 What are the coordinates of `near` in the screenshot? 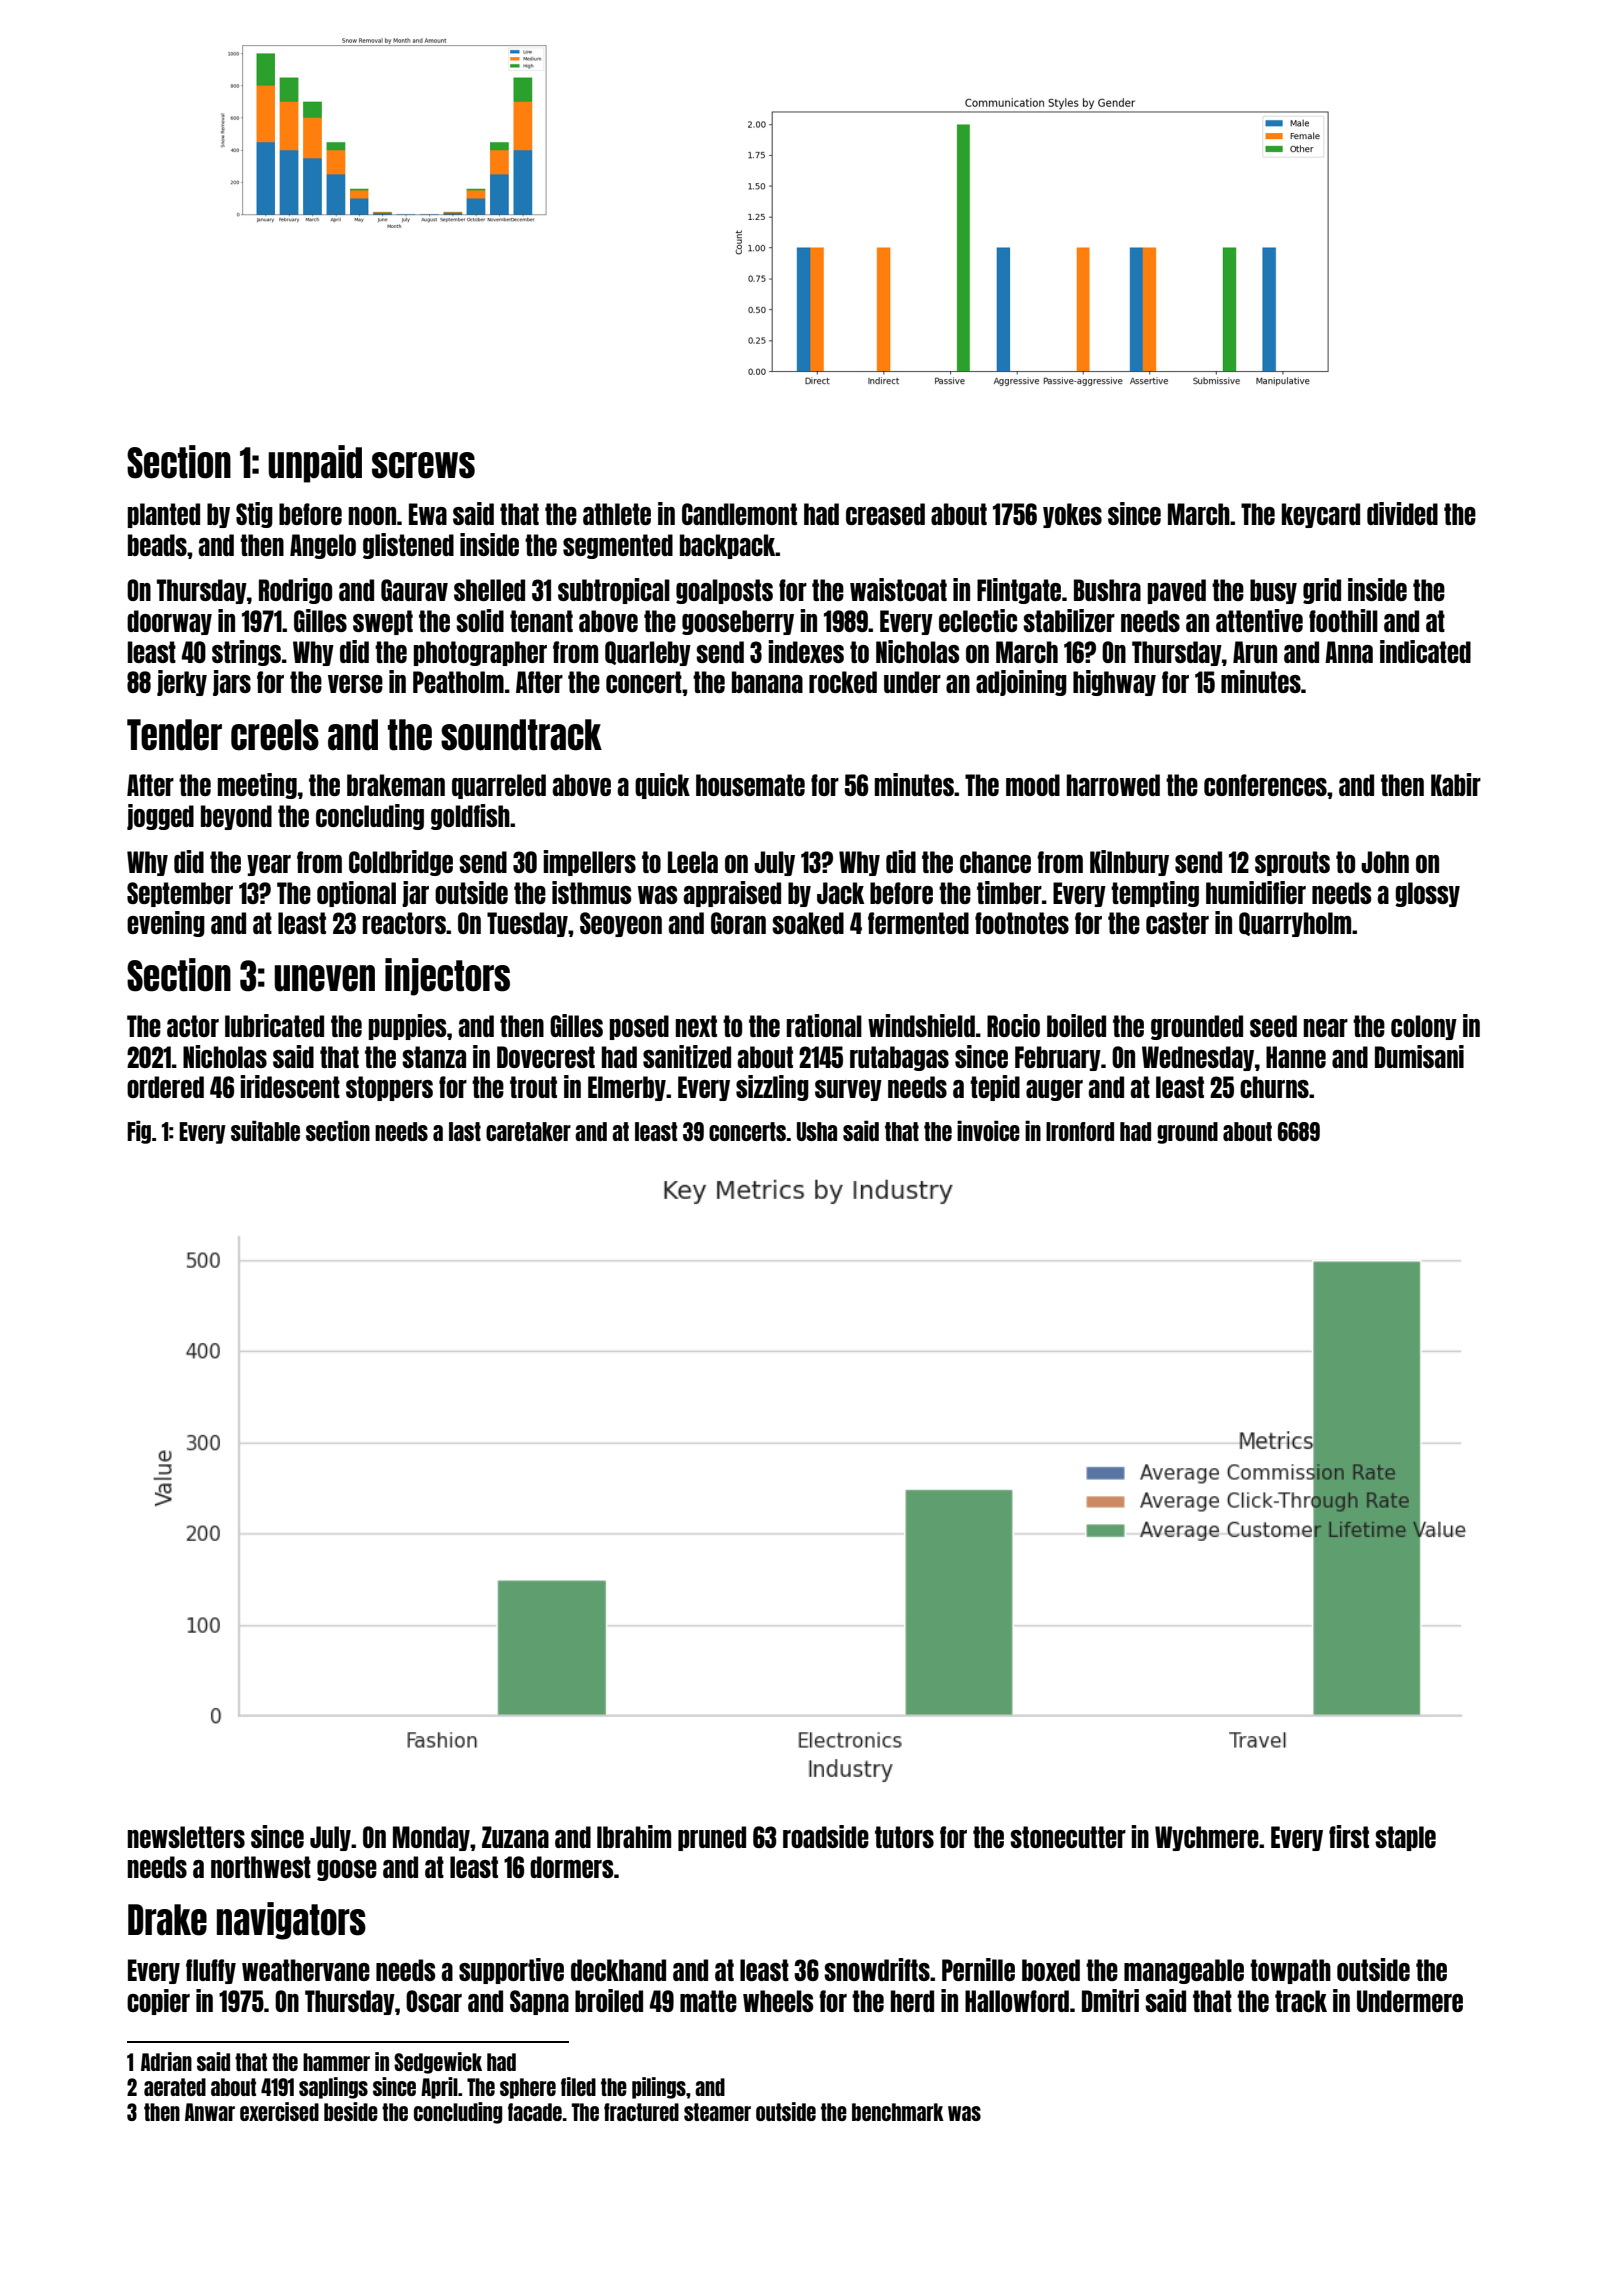 It's located at (1326, 1028).
